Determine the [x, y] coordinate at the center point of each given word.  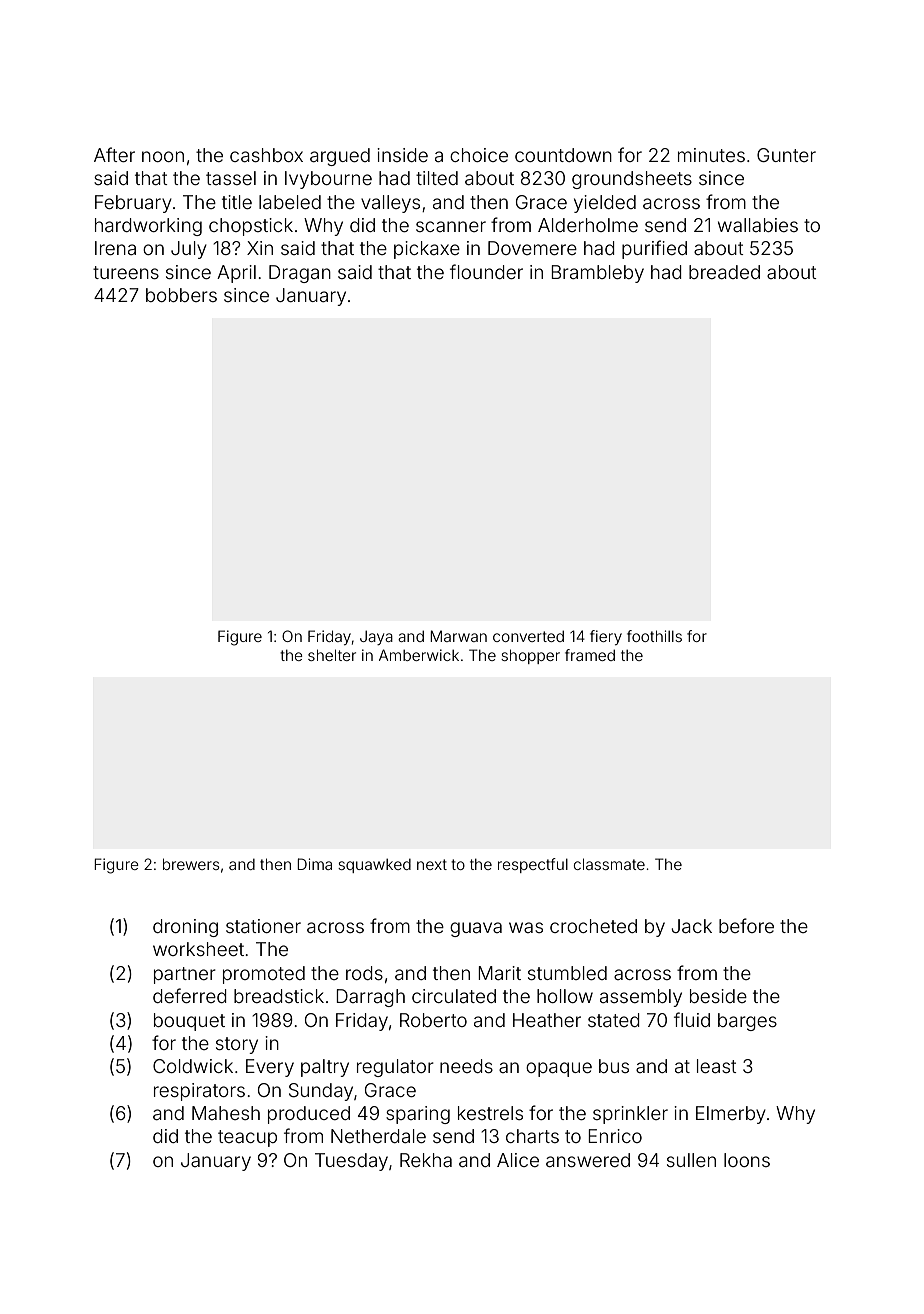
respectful [533, 865]
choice [479, 155]
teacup [247, 1138]
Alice [518, 1160]
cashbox [266, 155]
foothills [654, 636]
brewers [191, 864]
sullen [691, 1160]
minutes [711, 155]
